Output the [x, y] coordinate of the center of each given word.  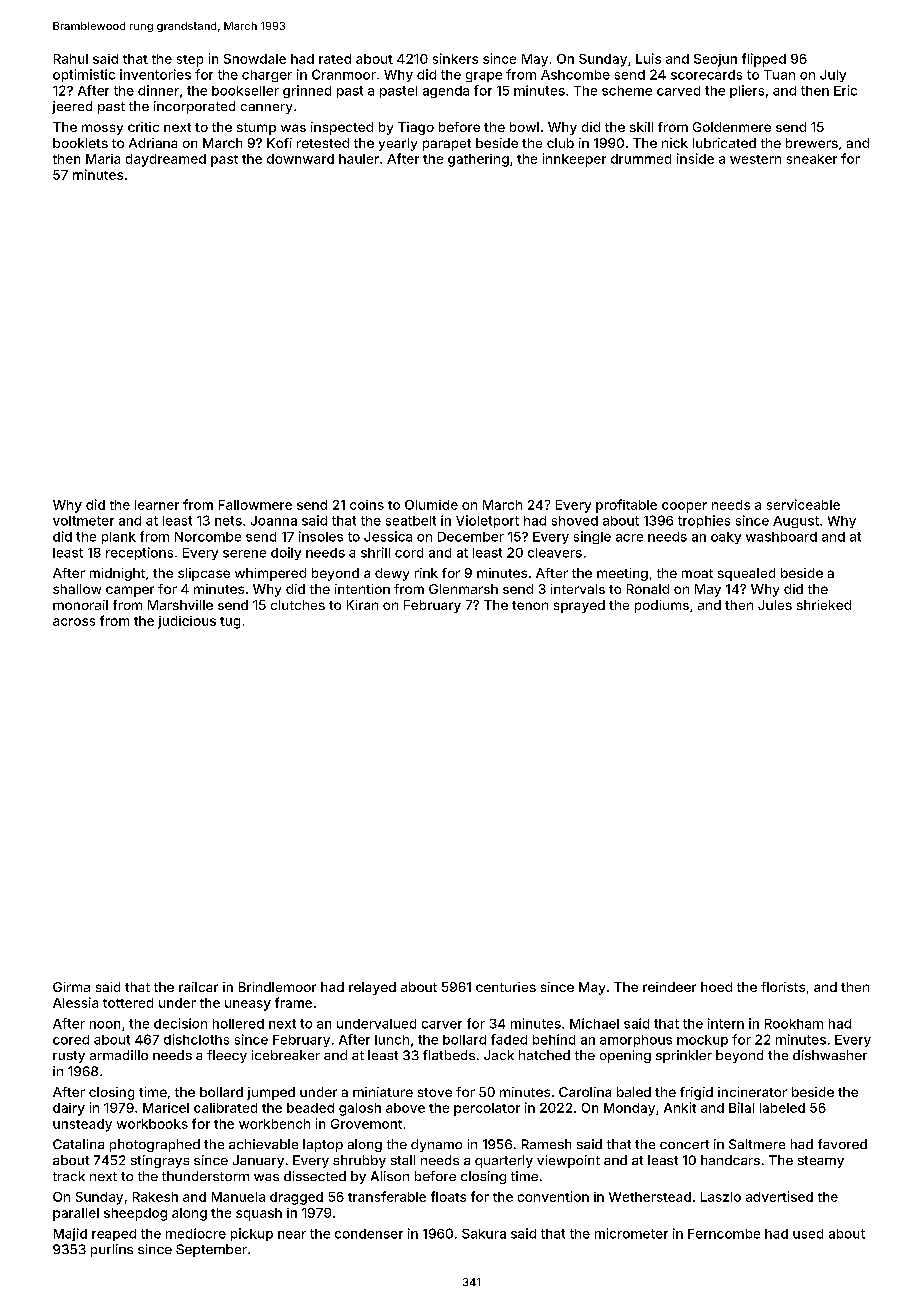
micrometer [631, 1233]
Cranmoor [344, 74]
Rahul [71, 59]
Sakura [484, 1234]
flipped [764, 60]
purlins [112, 1250]
